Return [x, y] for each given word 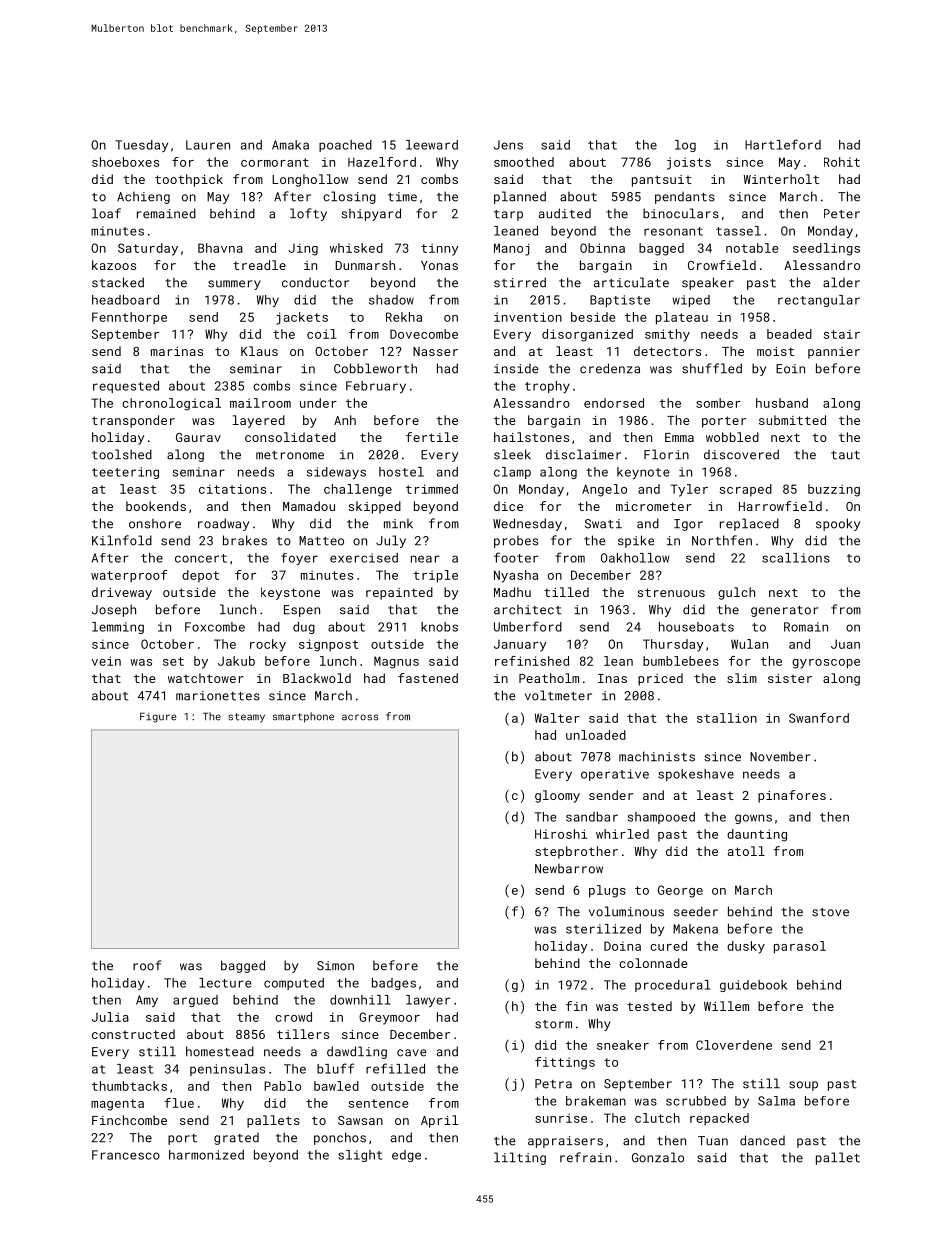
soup [803, 1086]
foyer [299, 559]
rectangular [819, 301]
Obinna [602, 248]
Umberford [528, 626]
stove [830, 912]
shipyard [371, 214]
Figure [158, 718]
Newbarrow [569, 868]
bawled [336, 1086]
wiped [691, 301]
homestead [220, 1051]
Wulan [749, 644]
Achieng [143, 197]
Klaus [259, 351]
